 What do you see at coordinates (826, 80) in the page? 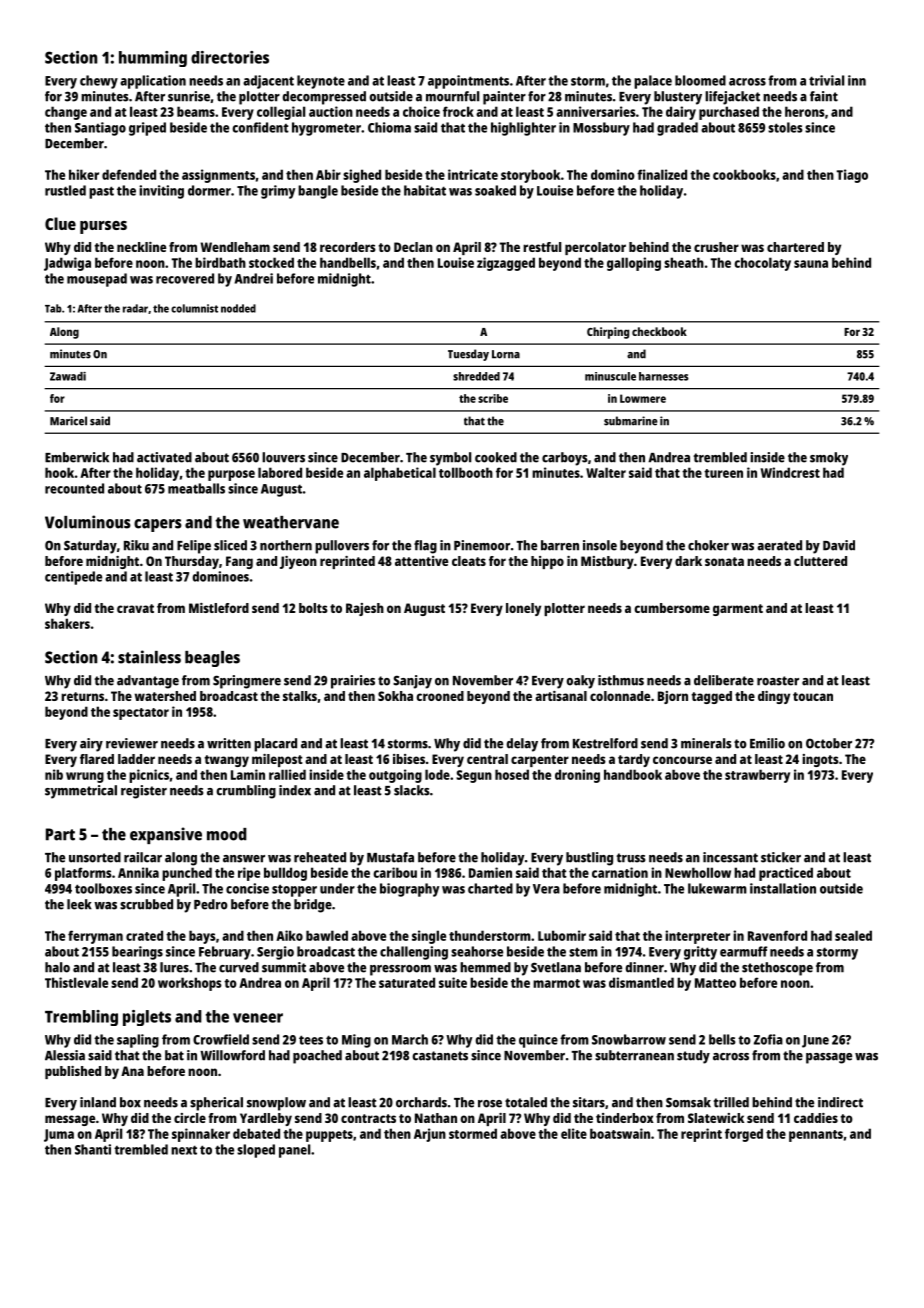
I see `trivial` at bounding box center [826, 80].
